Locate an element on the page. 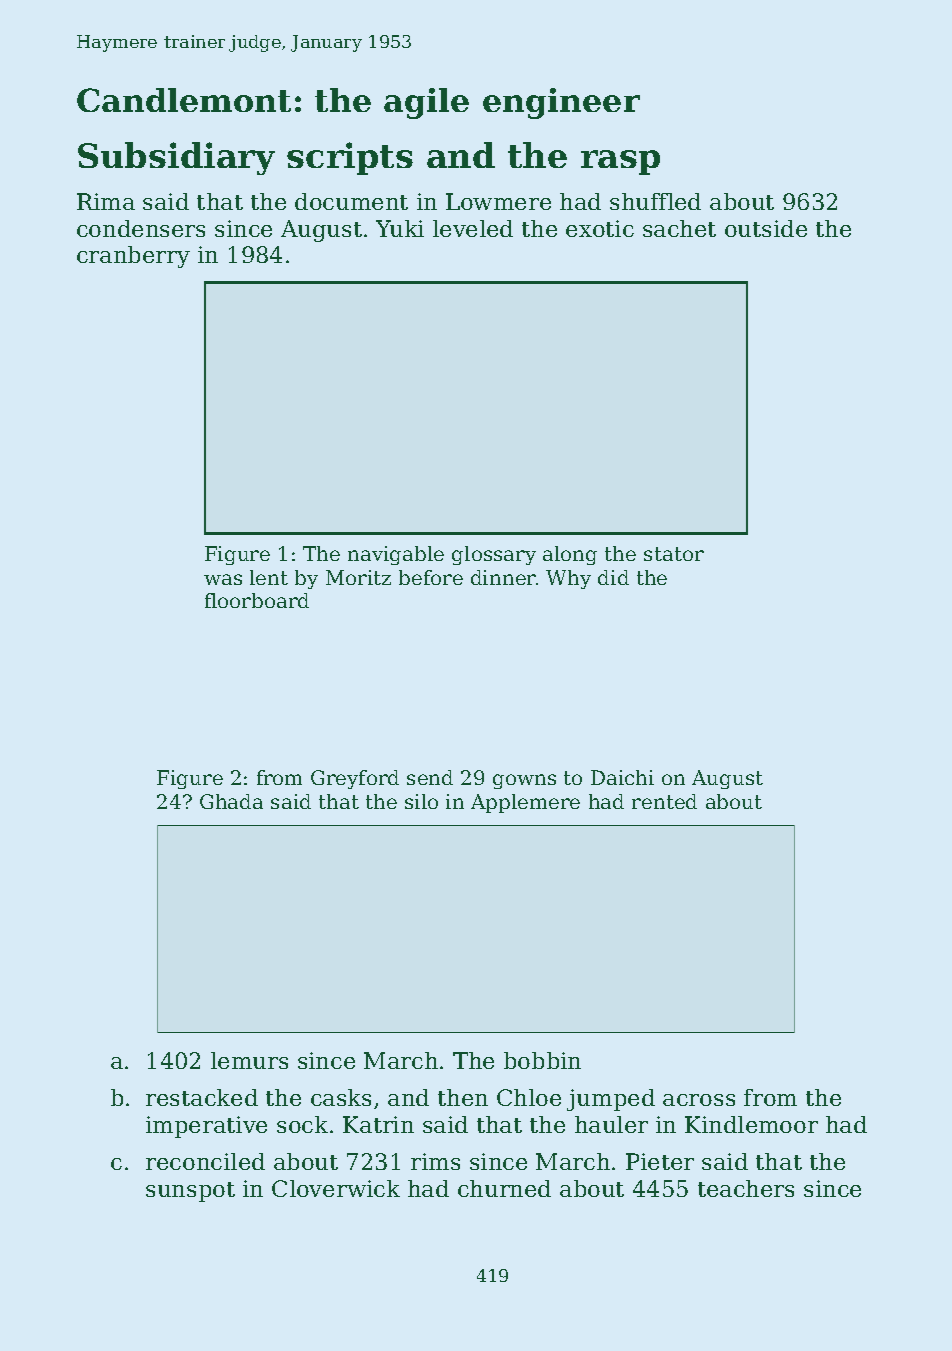 The height and width of the image is (1351, 952). lemurs is located at coordinates (249, 1060).
